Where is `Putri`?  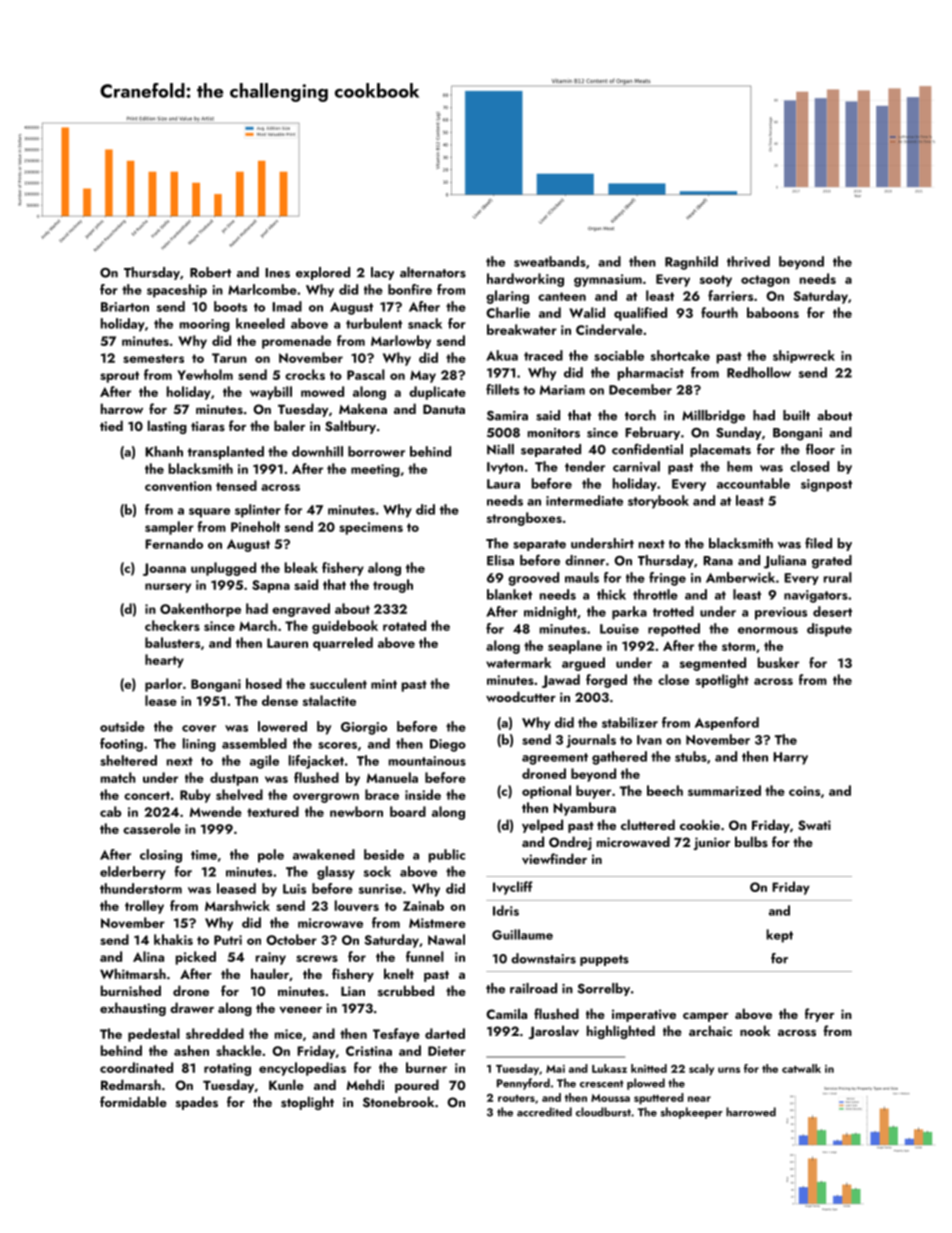 Putri is located at coordinates (228, 940).
